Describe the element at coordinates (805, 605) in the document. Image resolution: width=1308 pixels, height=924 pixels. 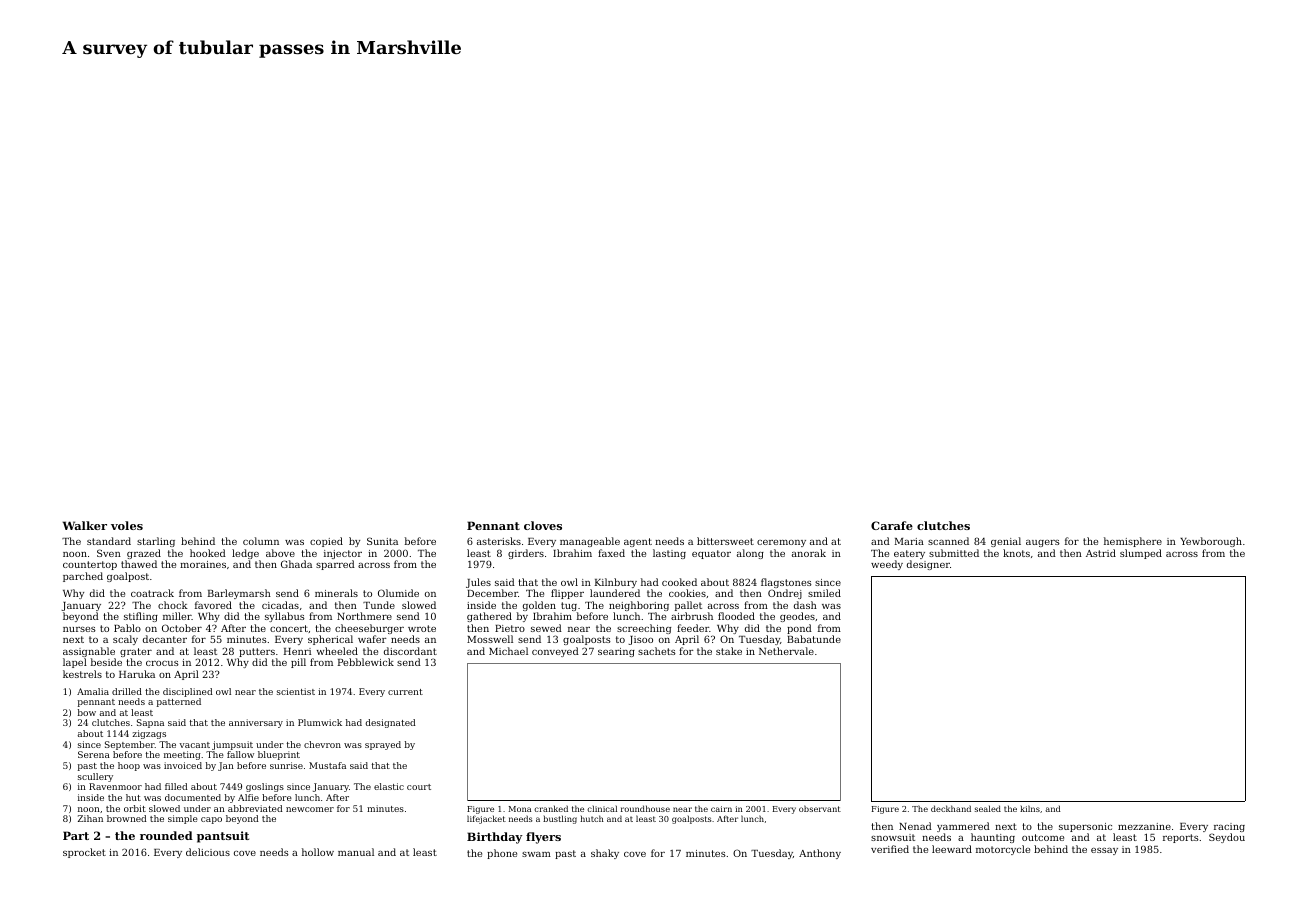
I see `dash` at that location.
